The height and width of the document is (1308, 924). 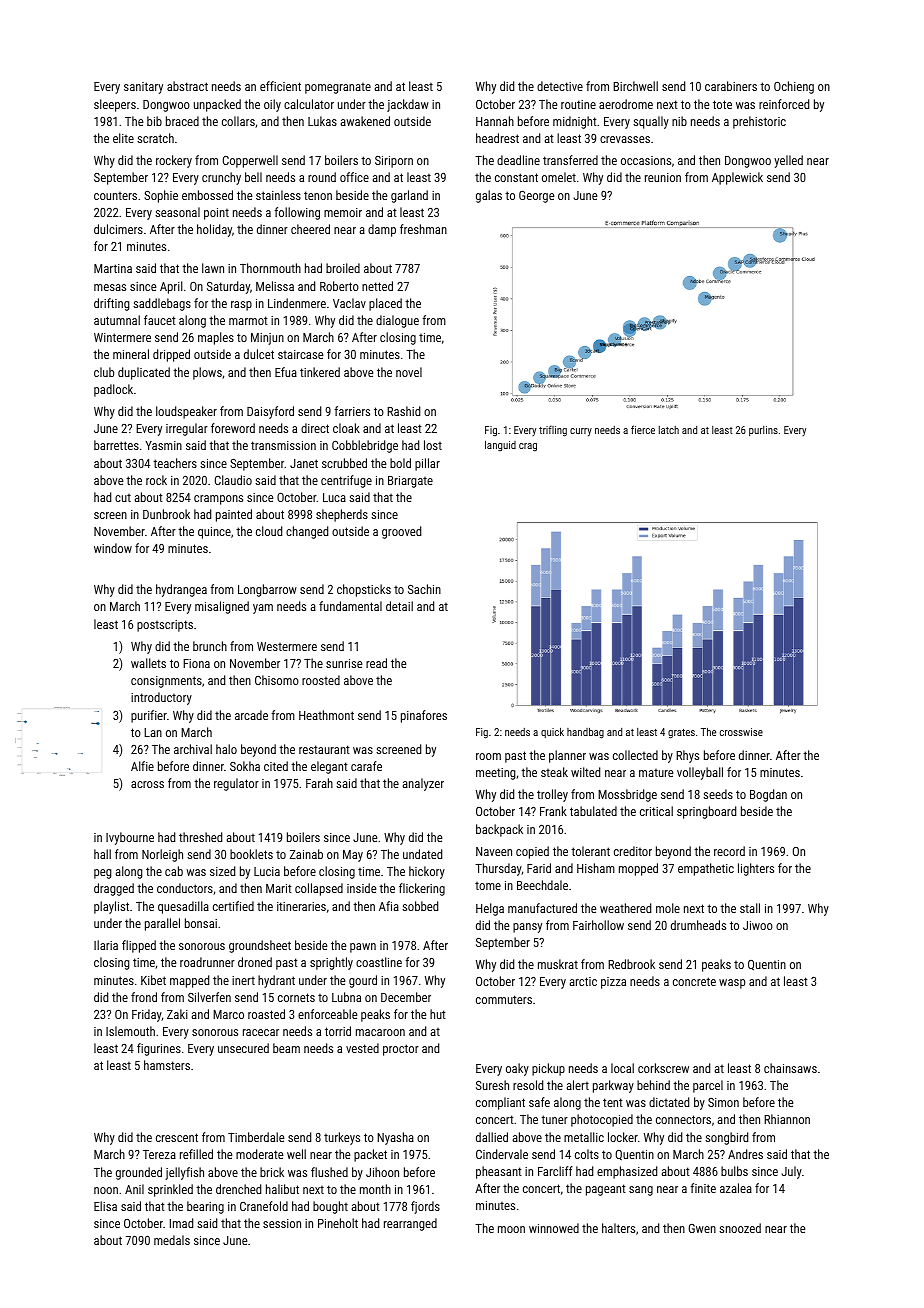 I want to click on quick, so click(x=552, y=733).
